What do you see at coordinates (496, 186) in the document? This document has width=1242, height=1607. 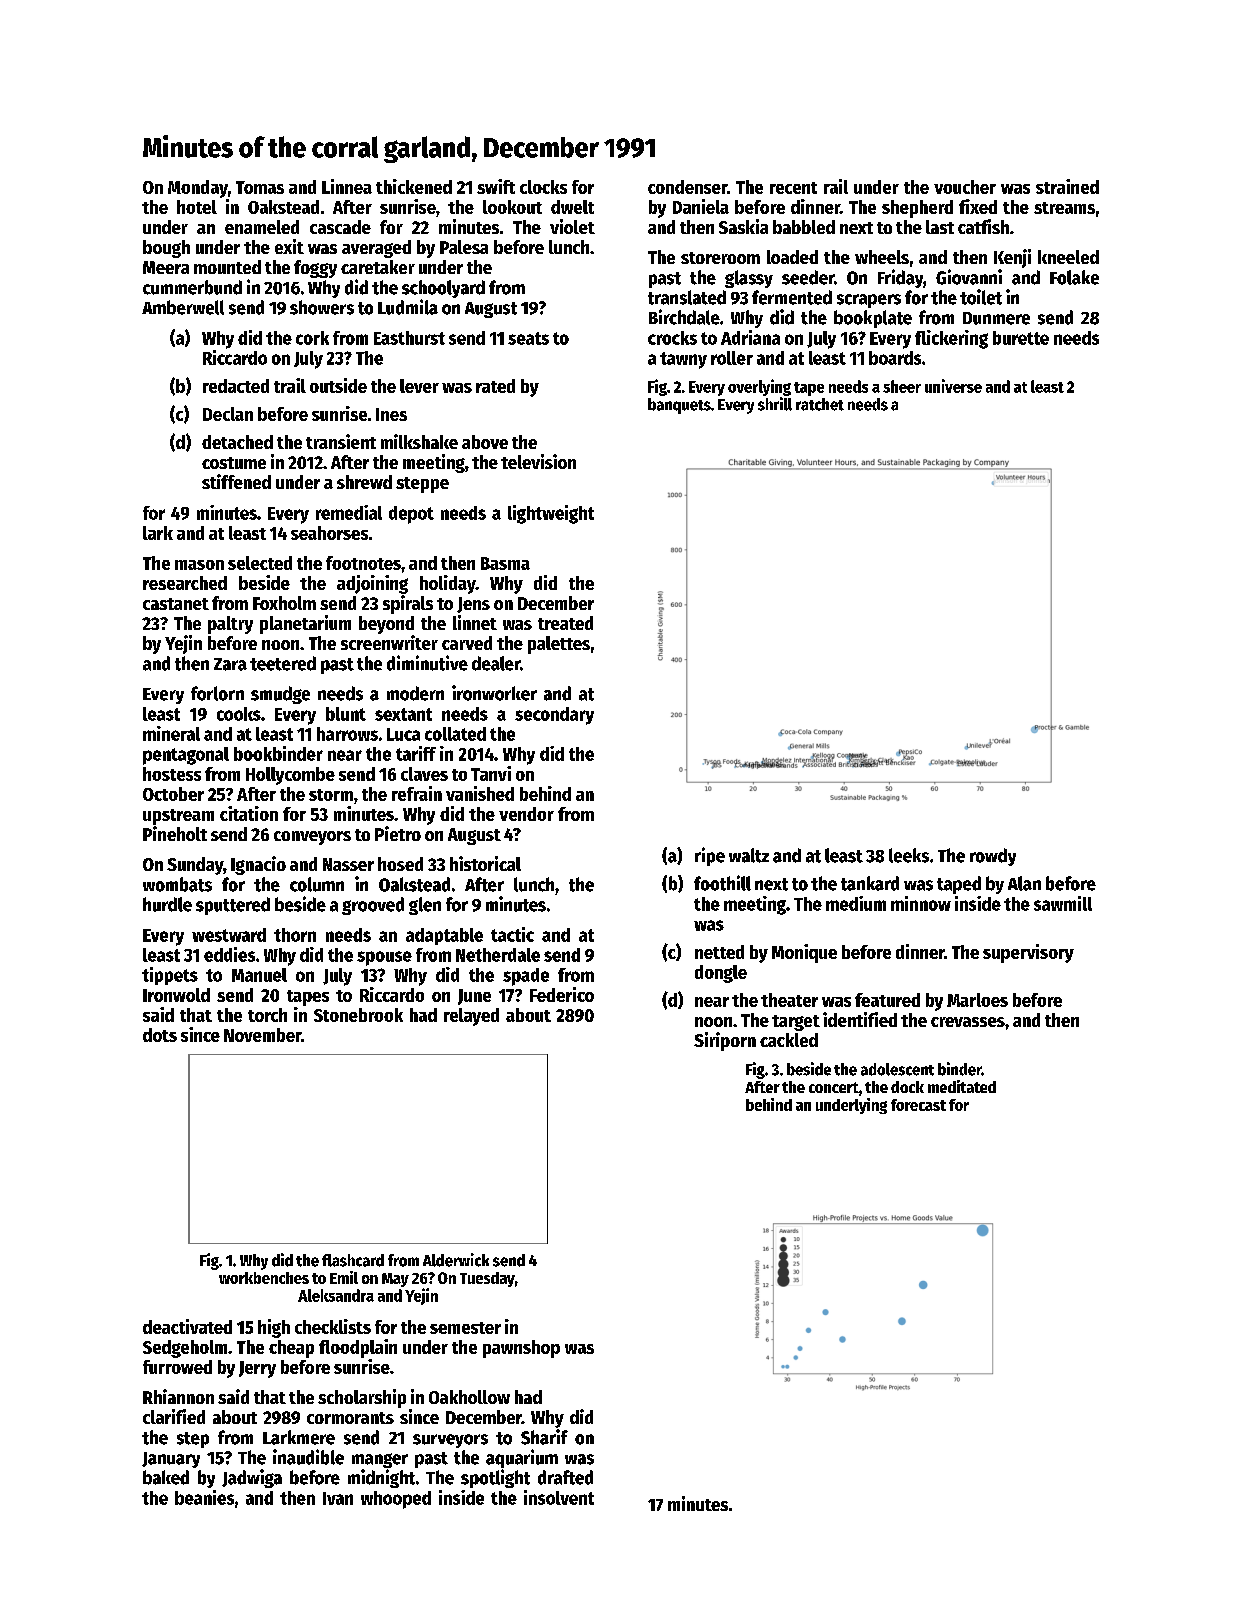 I see `swift` at bounding box center [496, 186].
